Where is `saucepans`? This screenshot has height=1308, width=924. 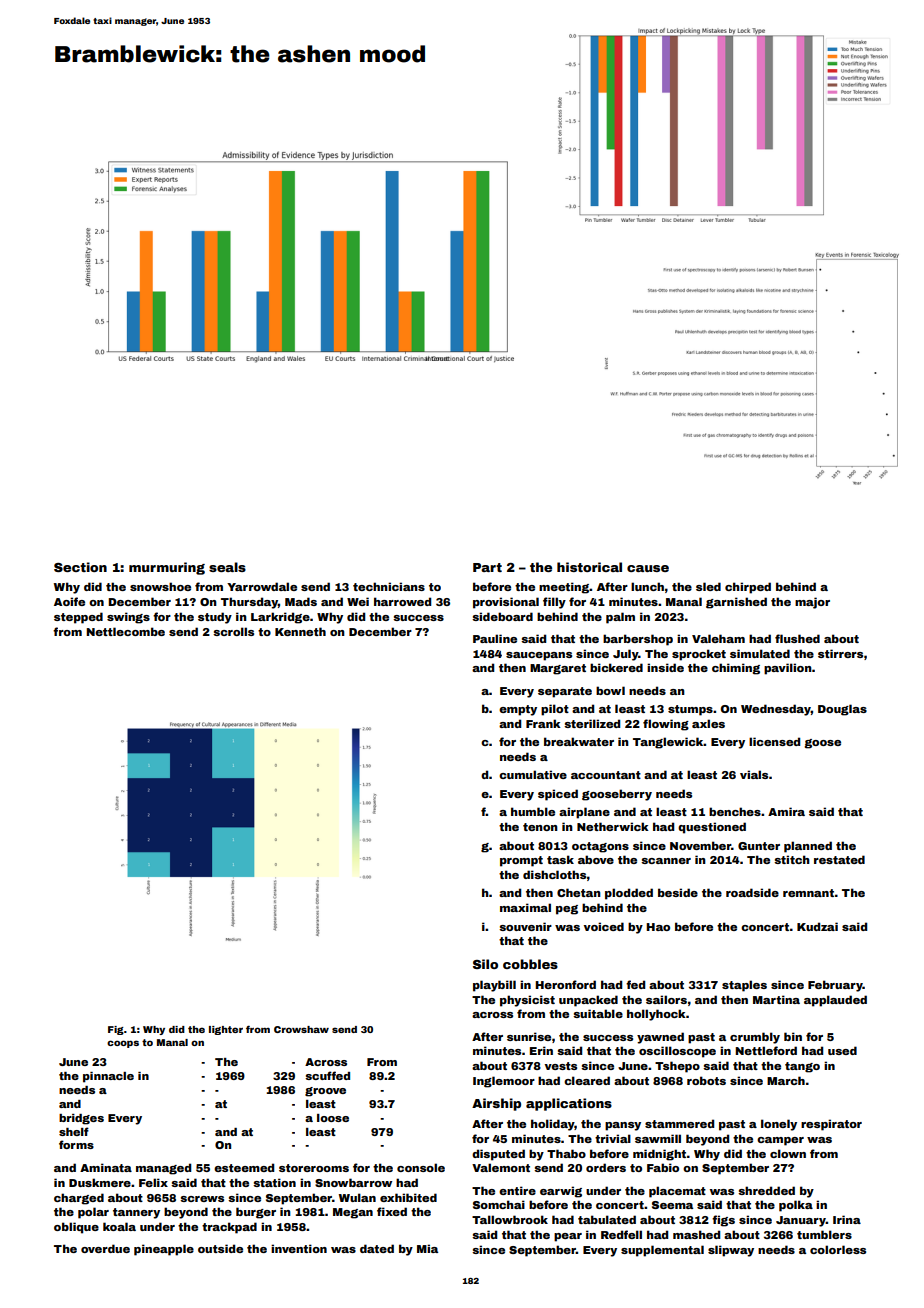
saucepans is located at coordinates (539, 656).
